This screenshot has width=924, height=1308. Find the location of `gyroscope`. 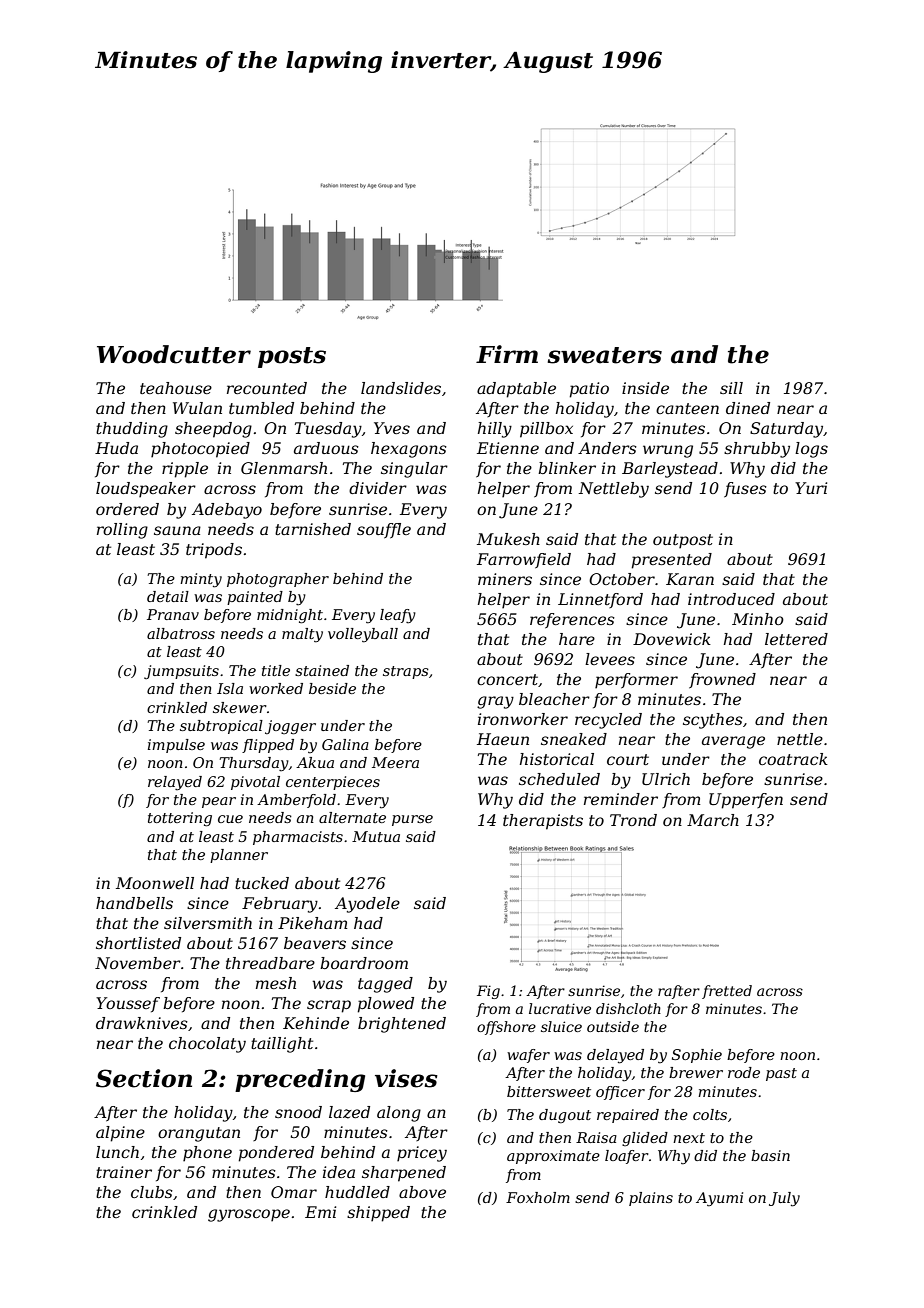

gyroscope is located at coordinates (249, 1215).
